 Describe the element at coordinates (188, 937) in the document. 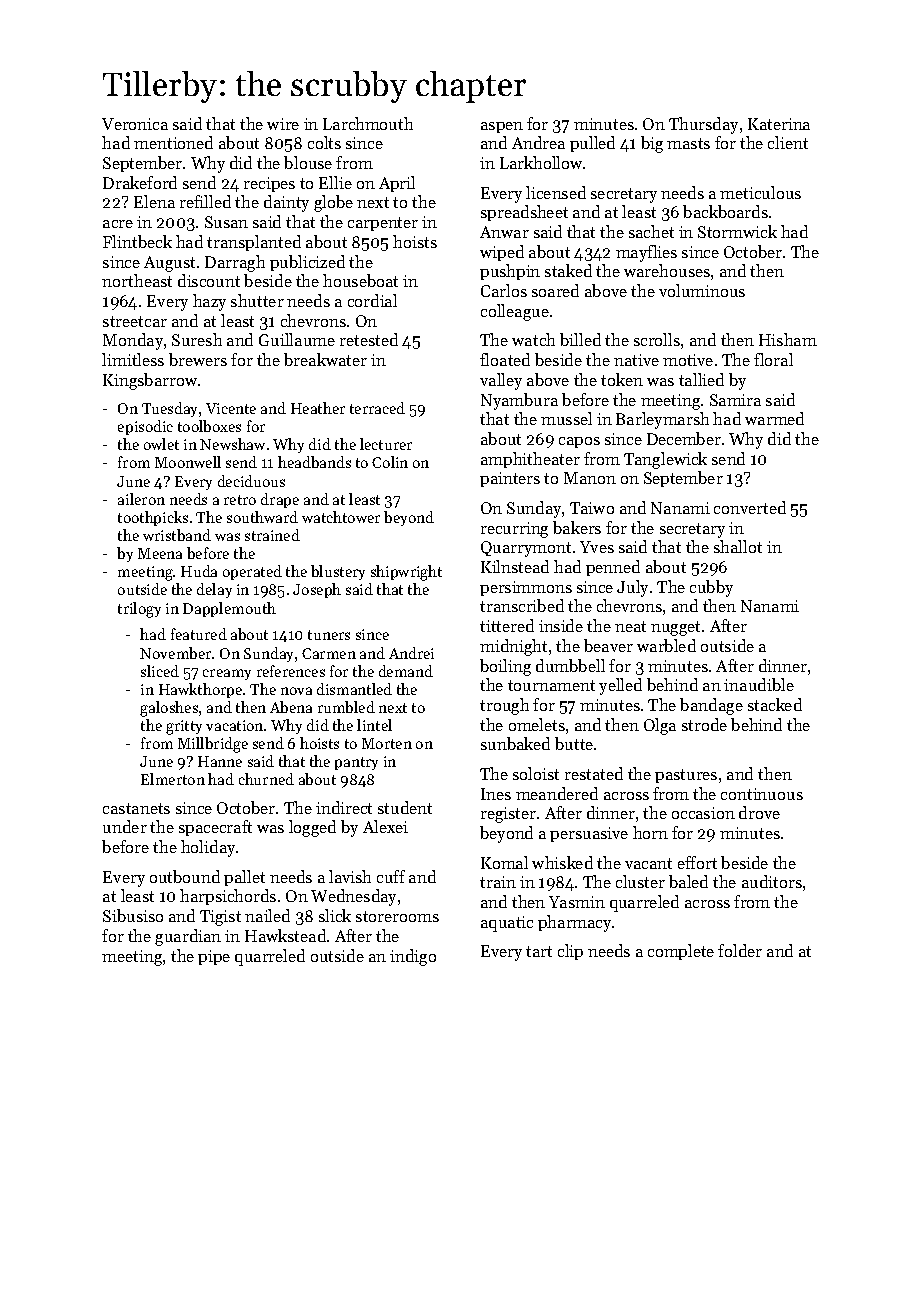

I see `guardian` at that location.
